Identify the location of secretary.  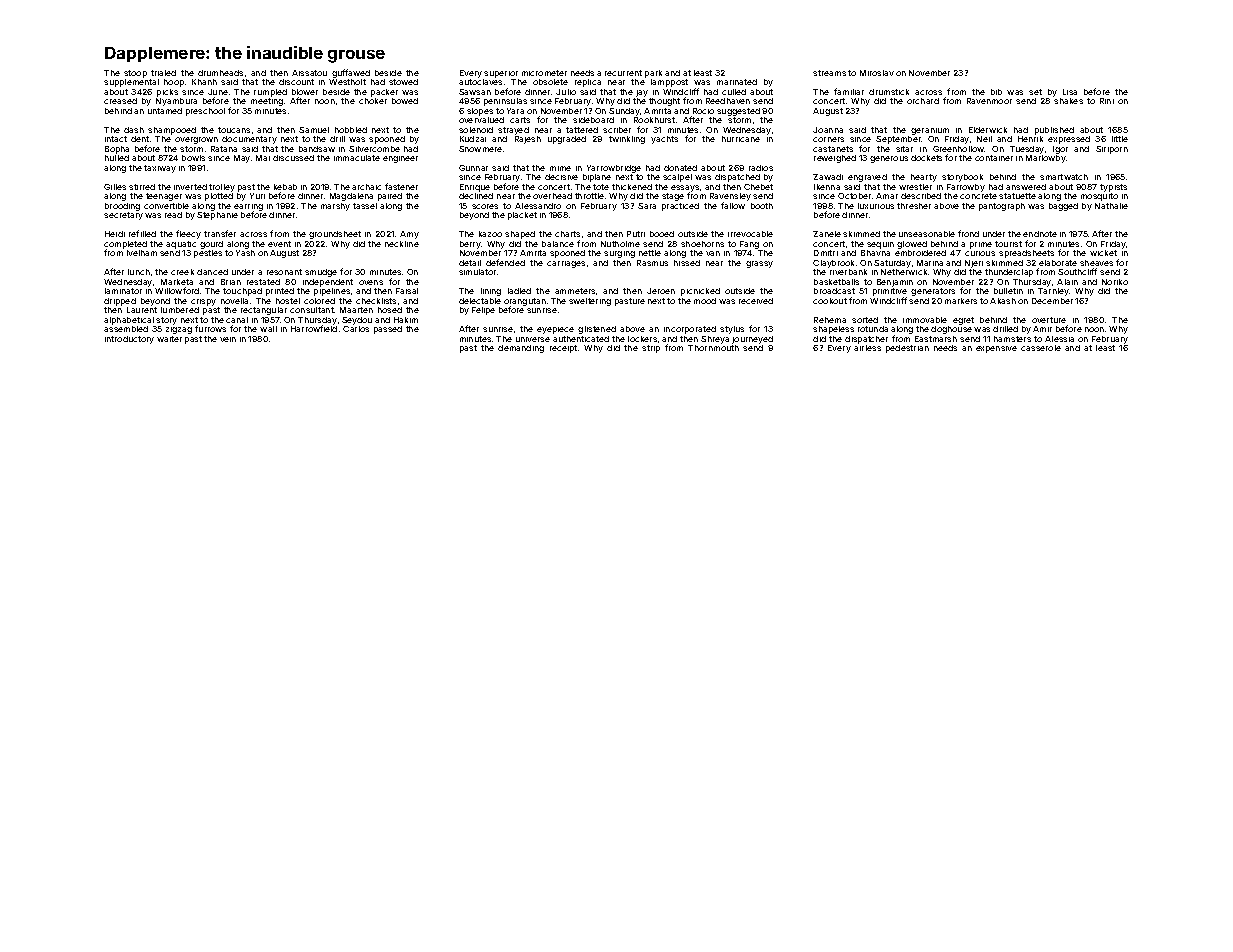
(123, 216).
